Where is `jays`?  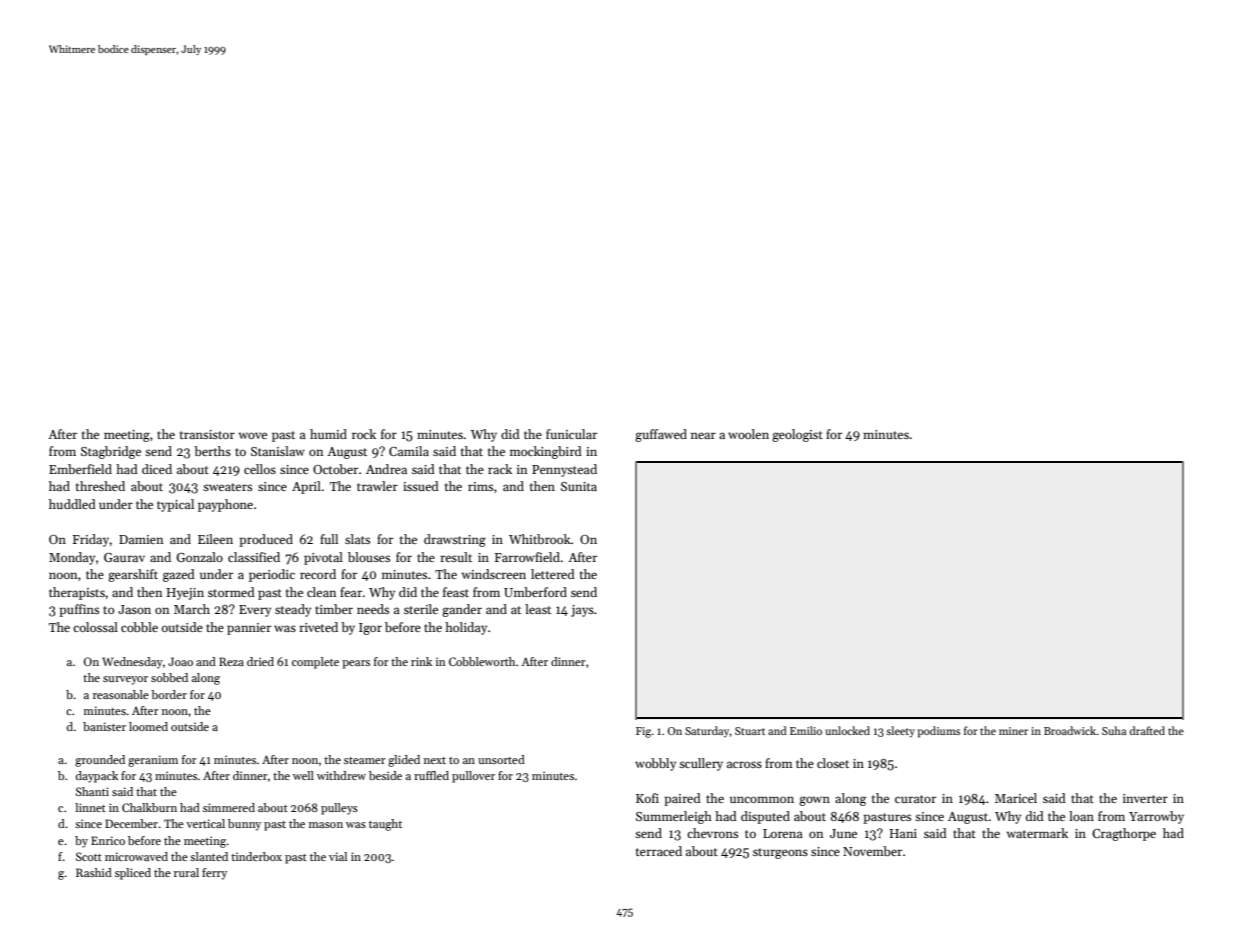
jays is located at coordinates (582, 611).
